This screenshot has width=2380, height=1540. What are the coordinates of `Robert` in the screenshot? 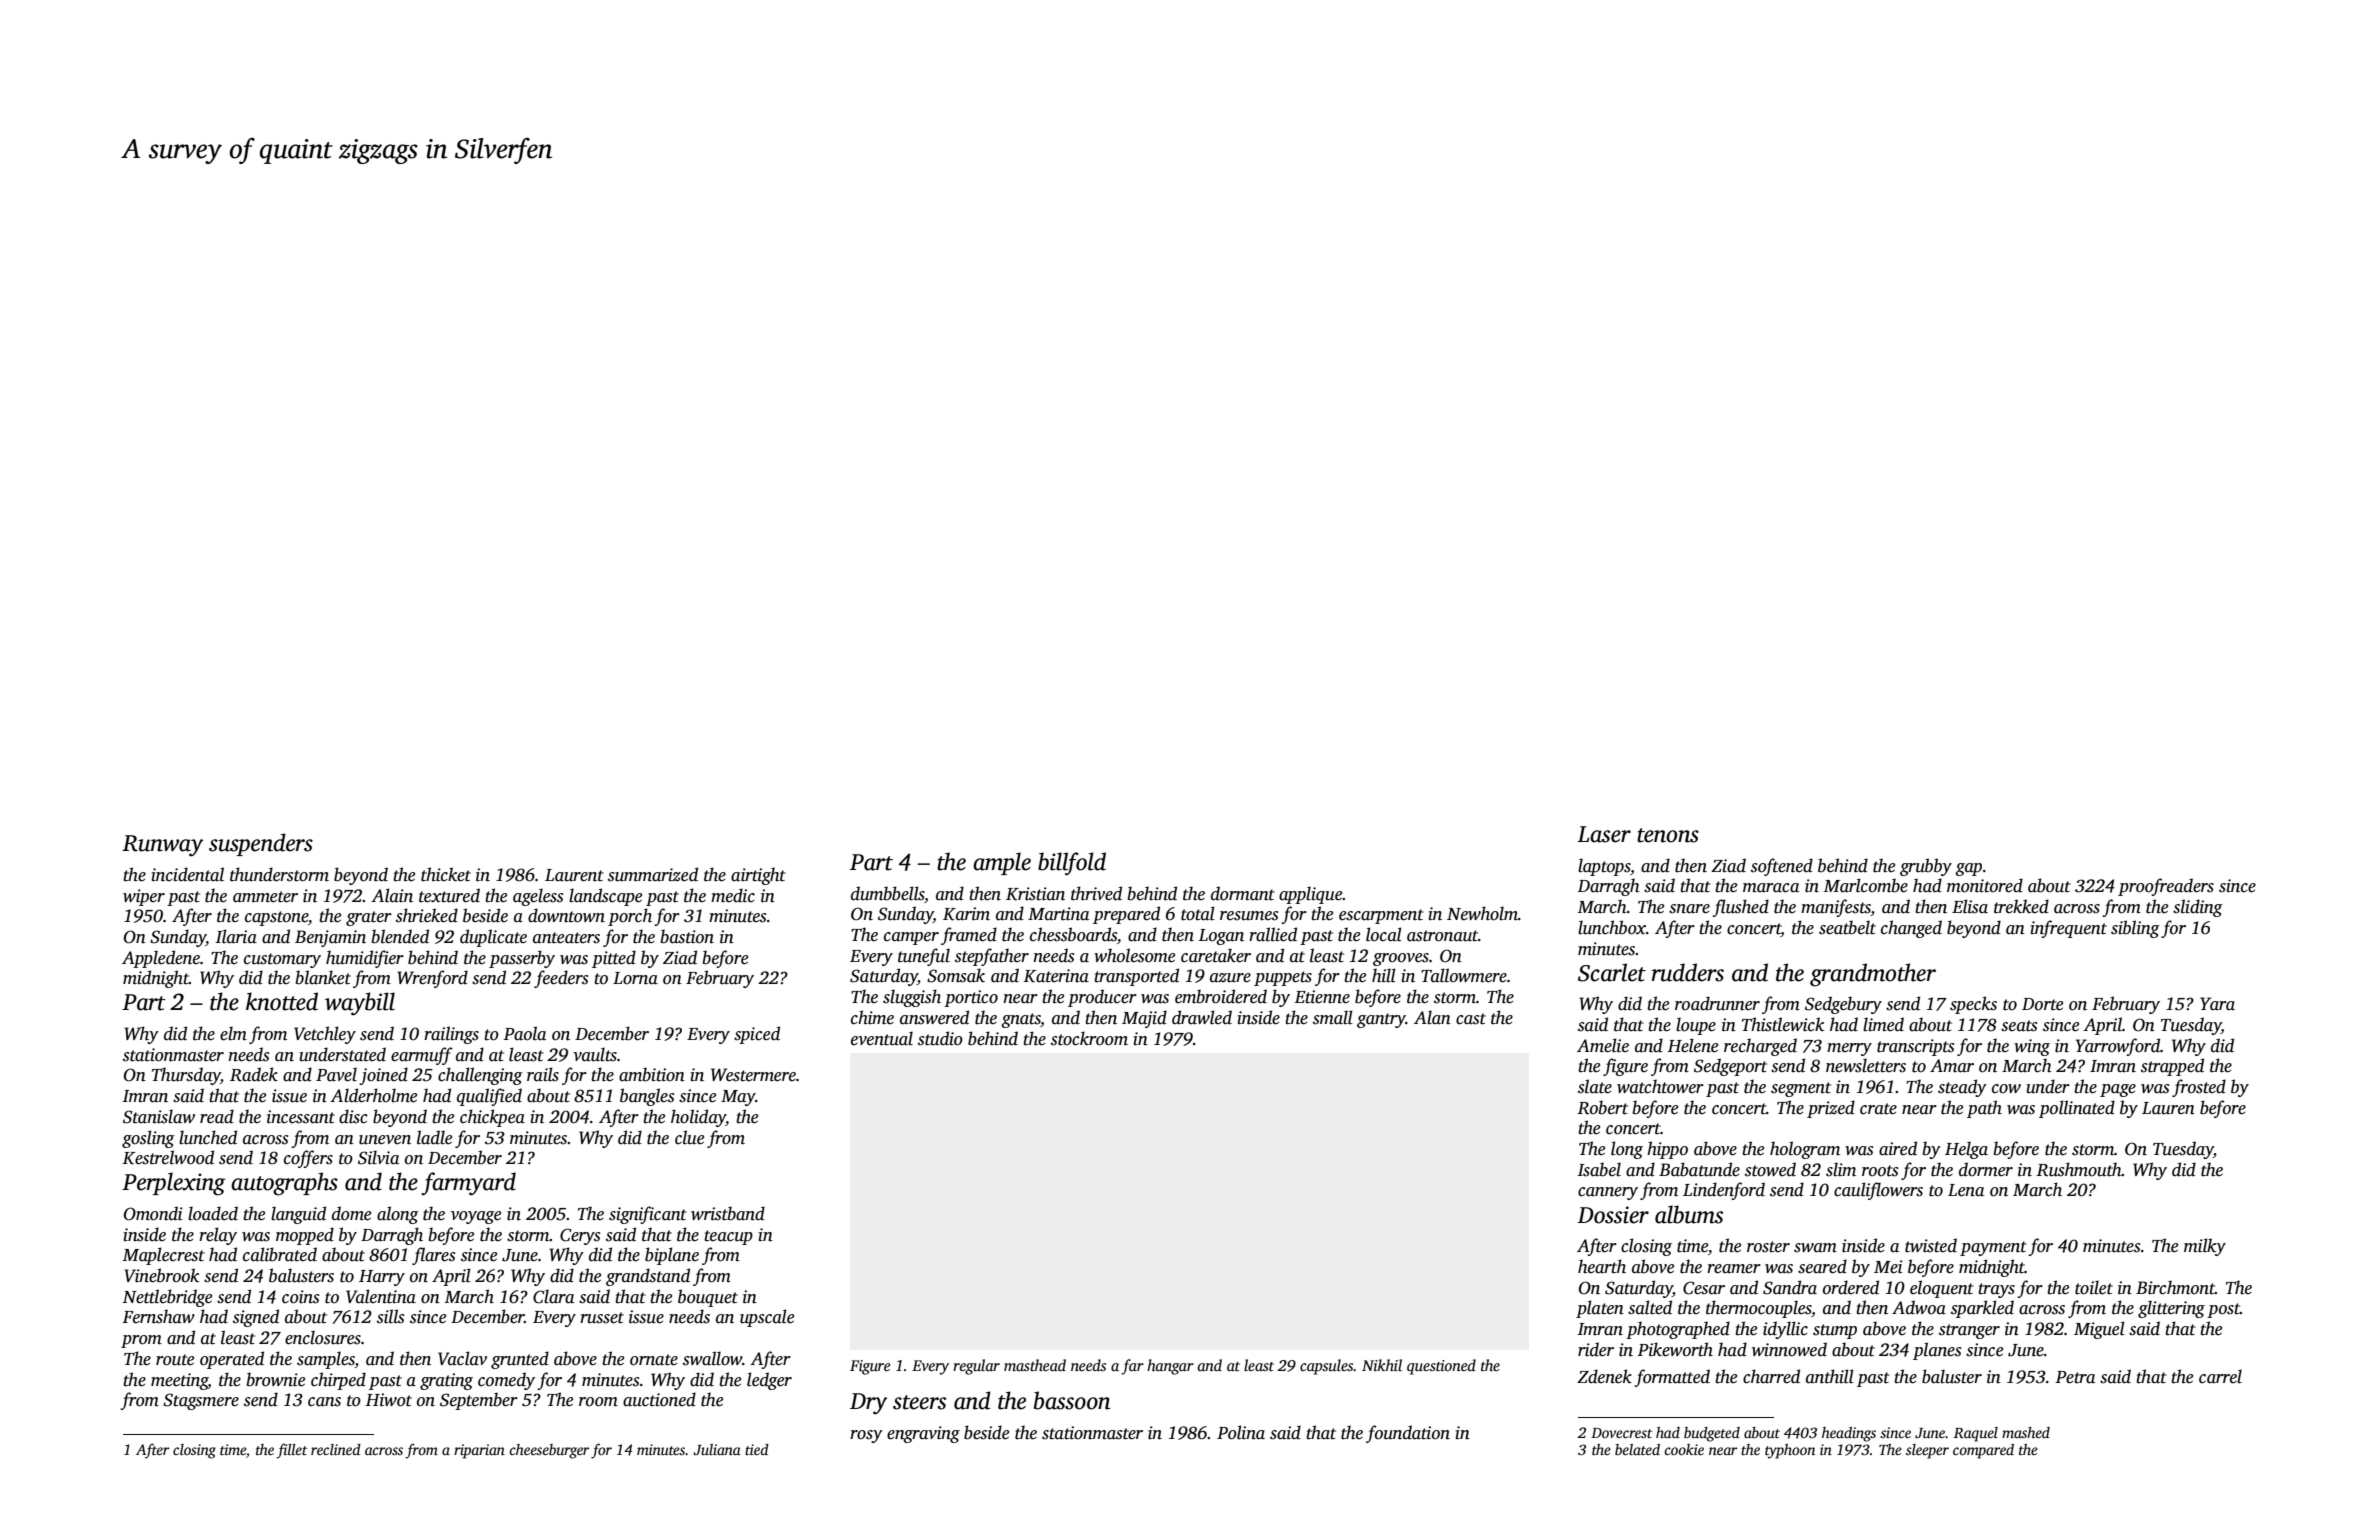 It's located at (1602, 1107).
